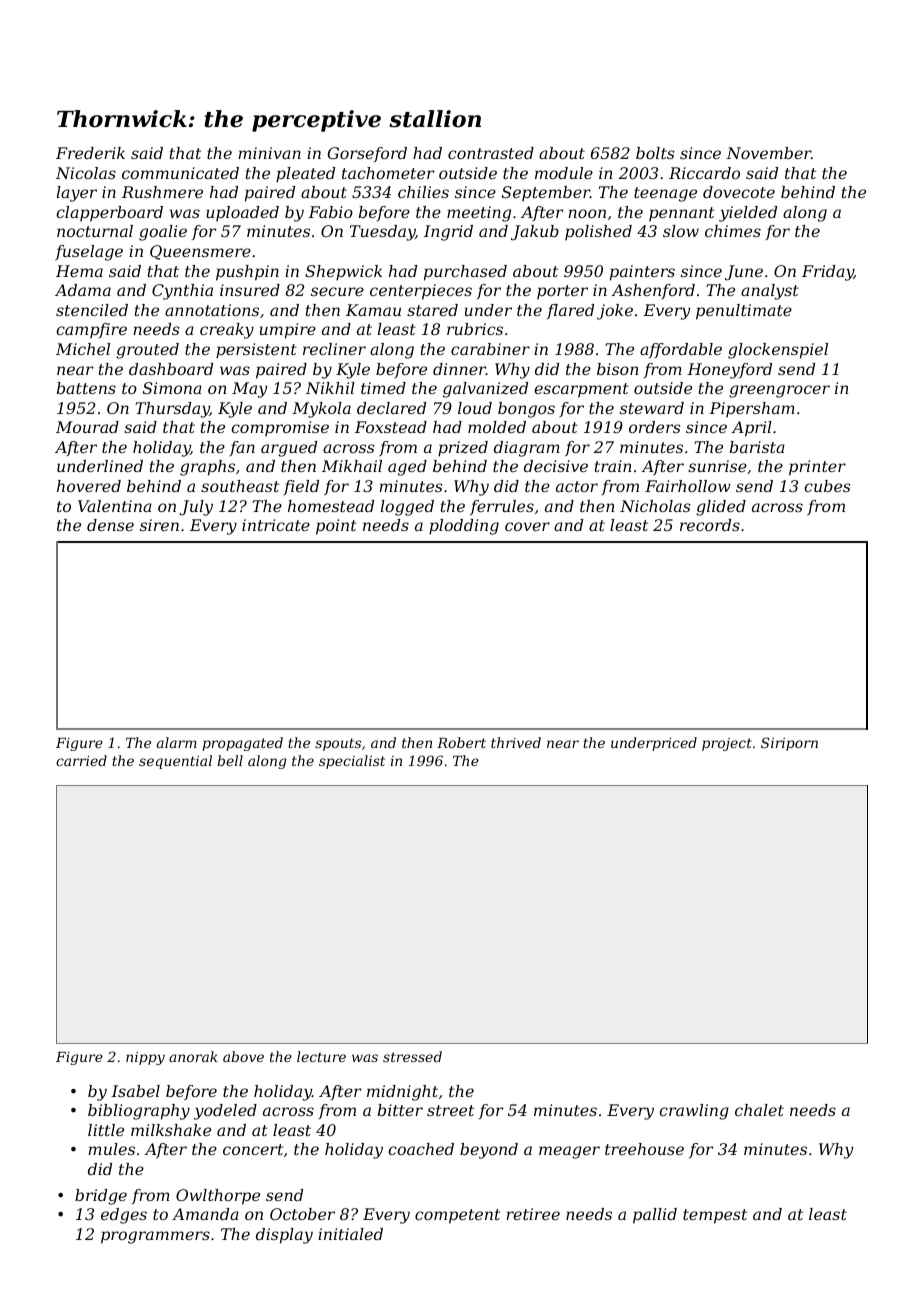 Image resolution: width=924 pixels, height=1308 pixels. I want to click on dense, so click(110, 525).
